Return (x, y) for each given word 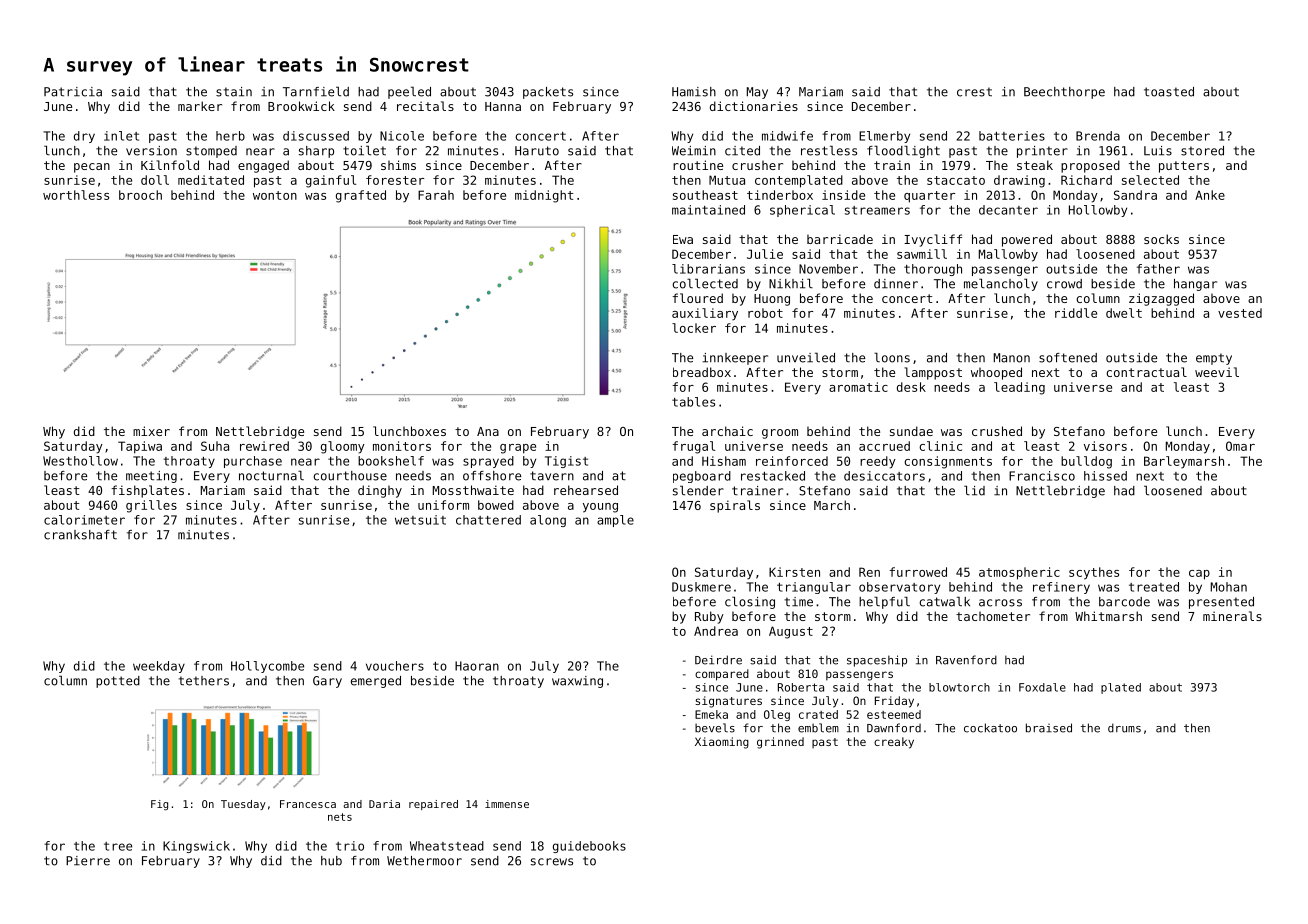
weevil (1217, 372)
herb (230, 136)
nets (340, 817)
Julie (765, 254)
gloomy (343, 447)
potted (118, 682)
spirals (735, 506)
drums (1124, 728)
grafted (361, 196)
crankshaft (80, 535)
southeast (705, 195)
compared (722, 675)
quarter (929, 197)
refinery (1061, 588)
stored (1202, 151)
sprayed (488, 462)
